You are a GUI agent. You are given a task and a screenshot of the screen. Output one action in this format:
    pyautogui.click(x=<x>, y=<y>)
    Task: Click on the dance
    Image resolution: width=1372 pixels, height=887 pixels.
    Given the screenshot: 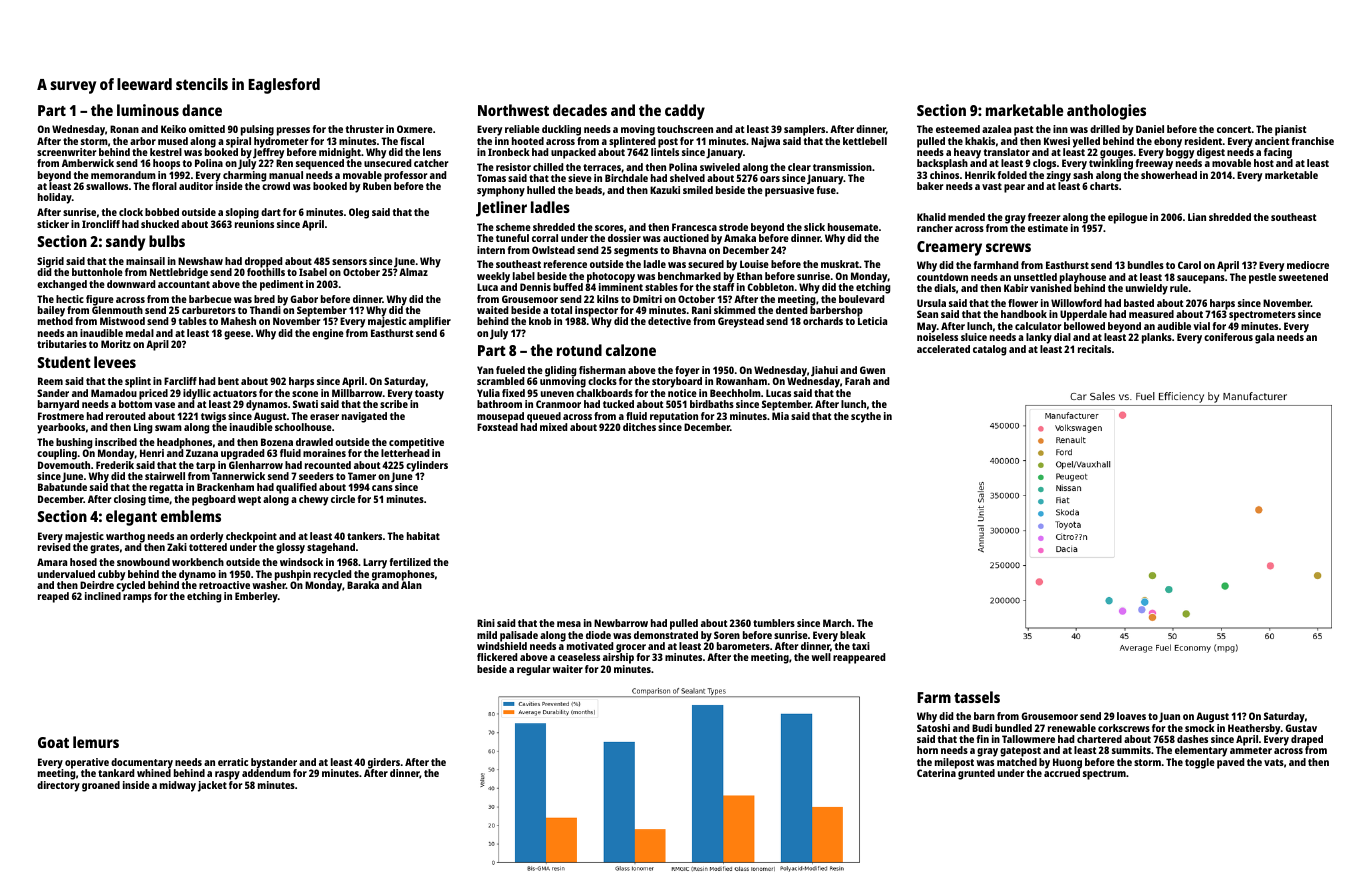 What is the action you would take?
    pyautogui.click(x=202, y=110)
